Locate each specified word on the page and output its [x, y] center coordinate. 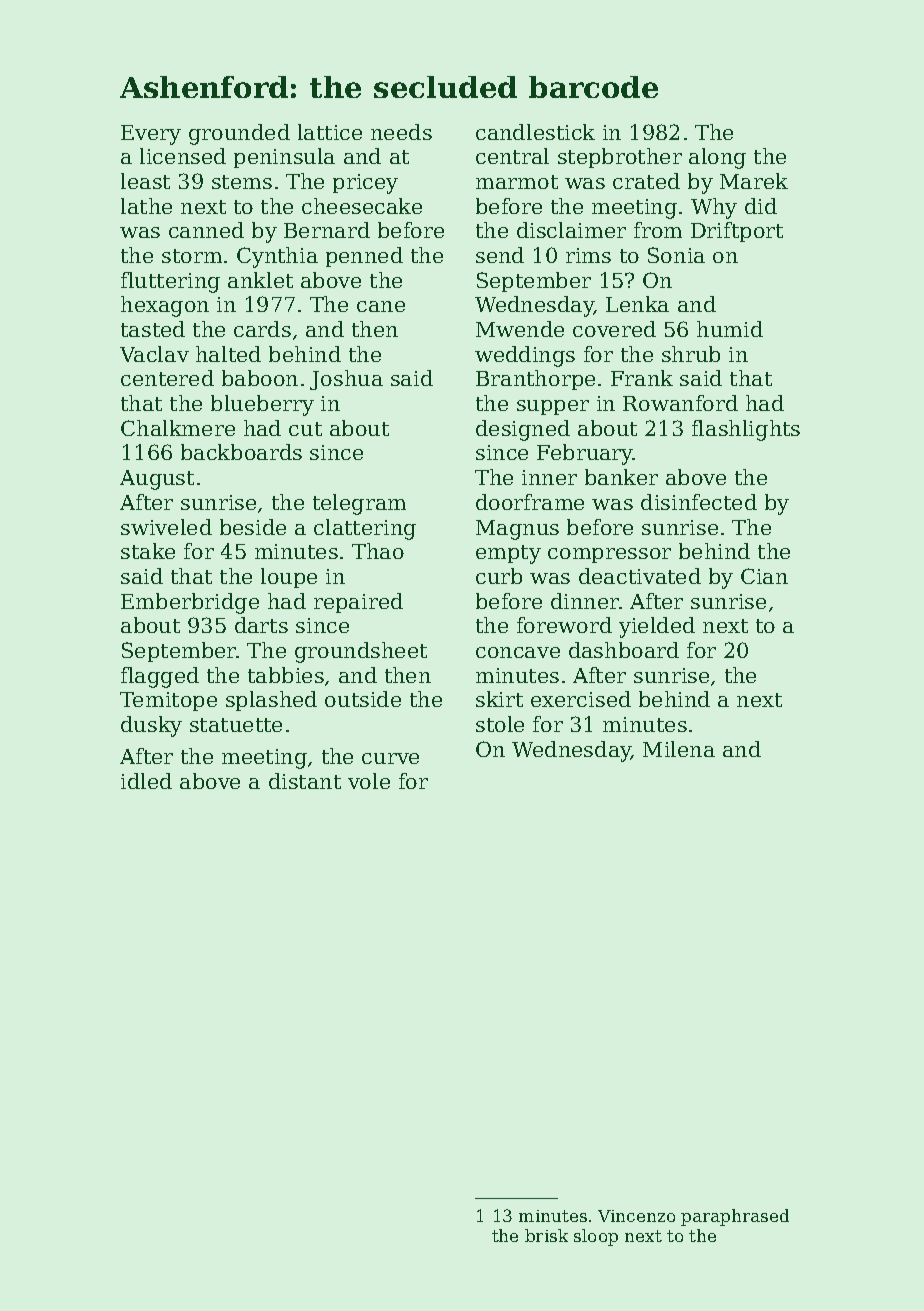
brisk [546, 1235]
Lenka [637, 304]
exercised [581, 699]
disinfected [699, 502]
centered [167, 378]
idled [146, 781]
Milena [679, 749]
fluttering [170, 282]
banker [621, 477]
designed [523, 430]
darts [261, 625]
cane [381, 306]
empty [508, 554]
